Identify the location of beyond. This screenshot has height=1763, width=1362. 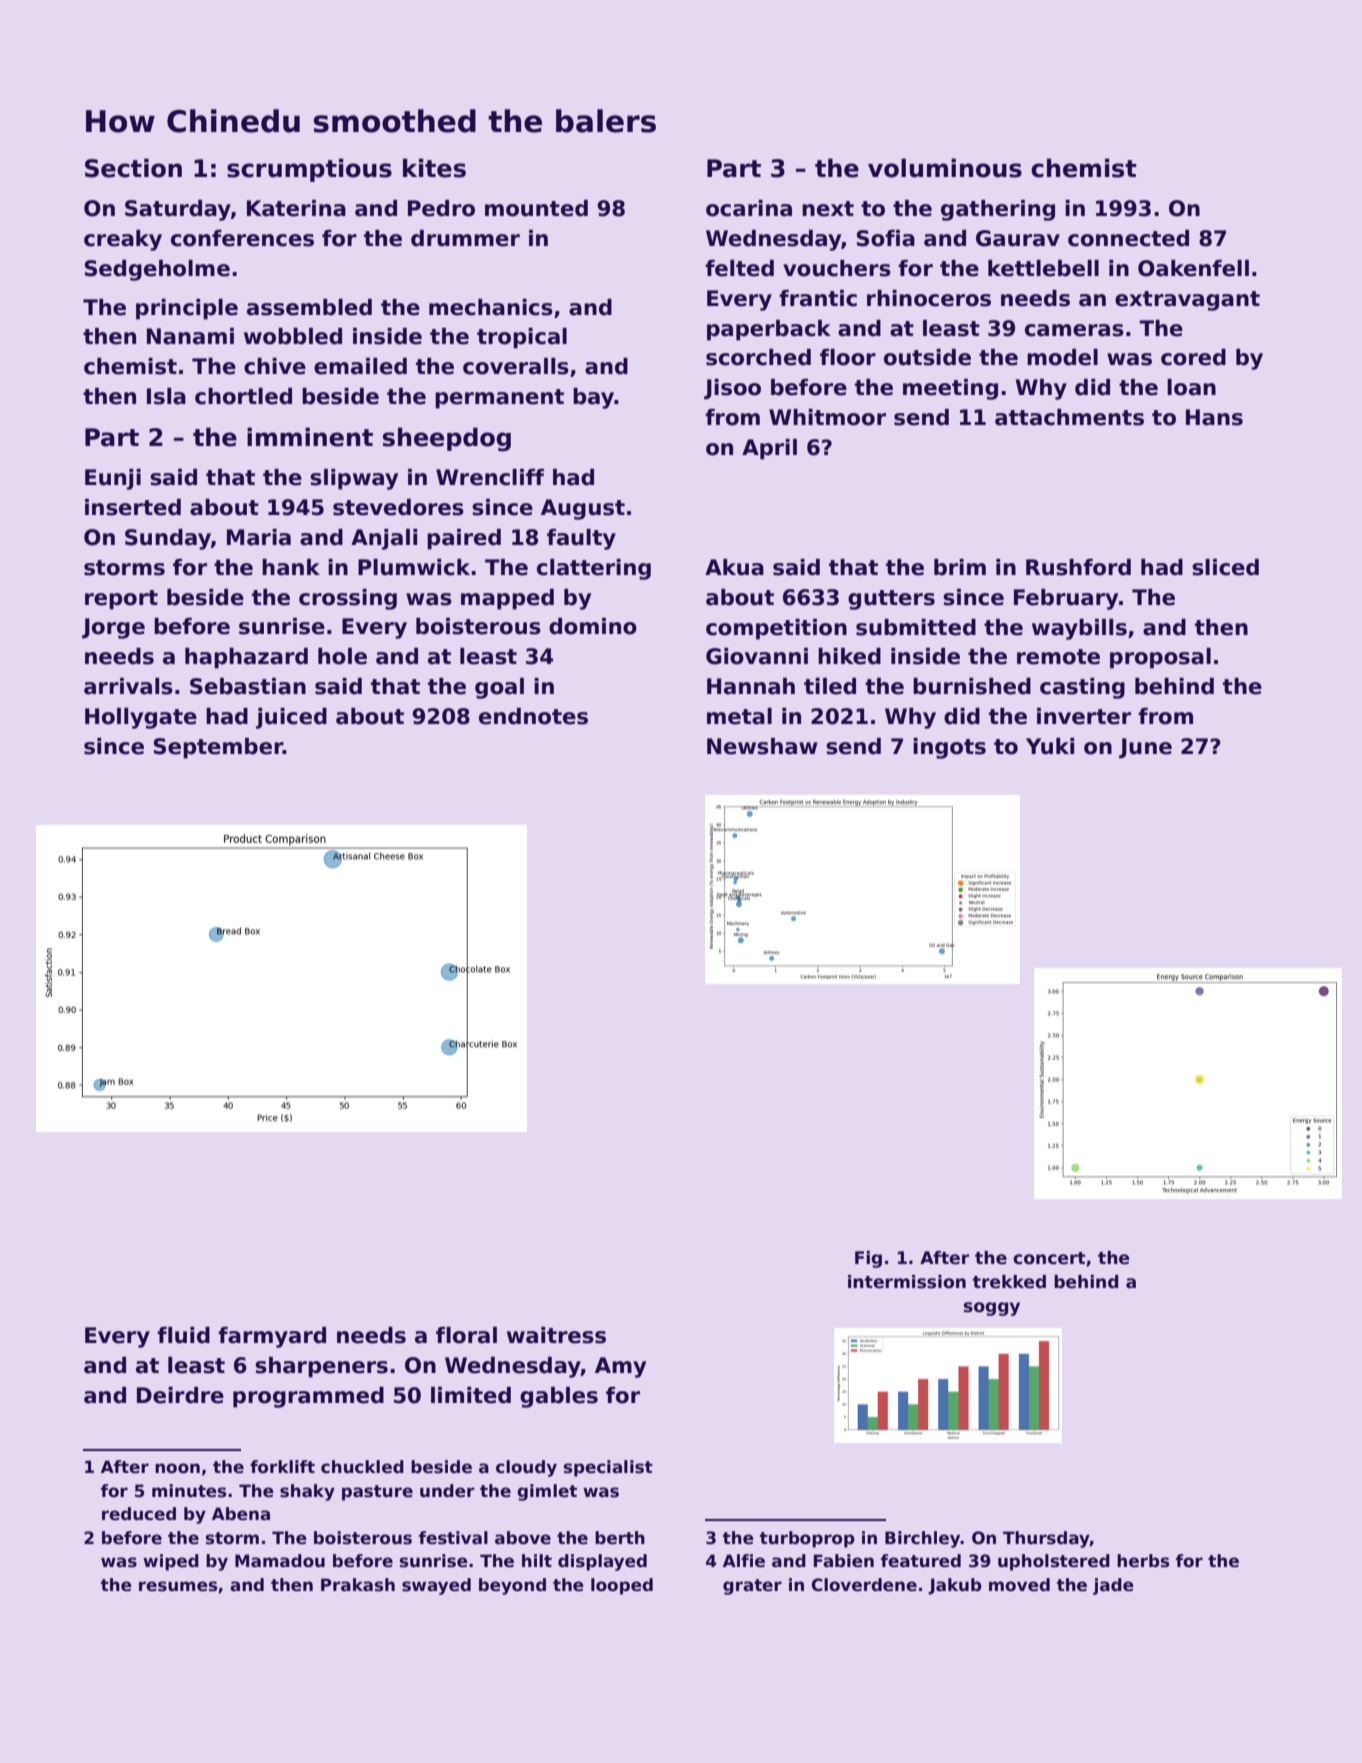
(512, 1586).
